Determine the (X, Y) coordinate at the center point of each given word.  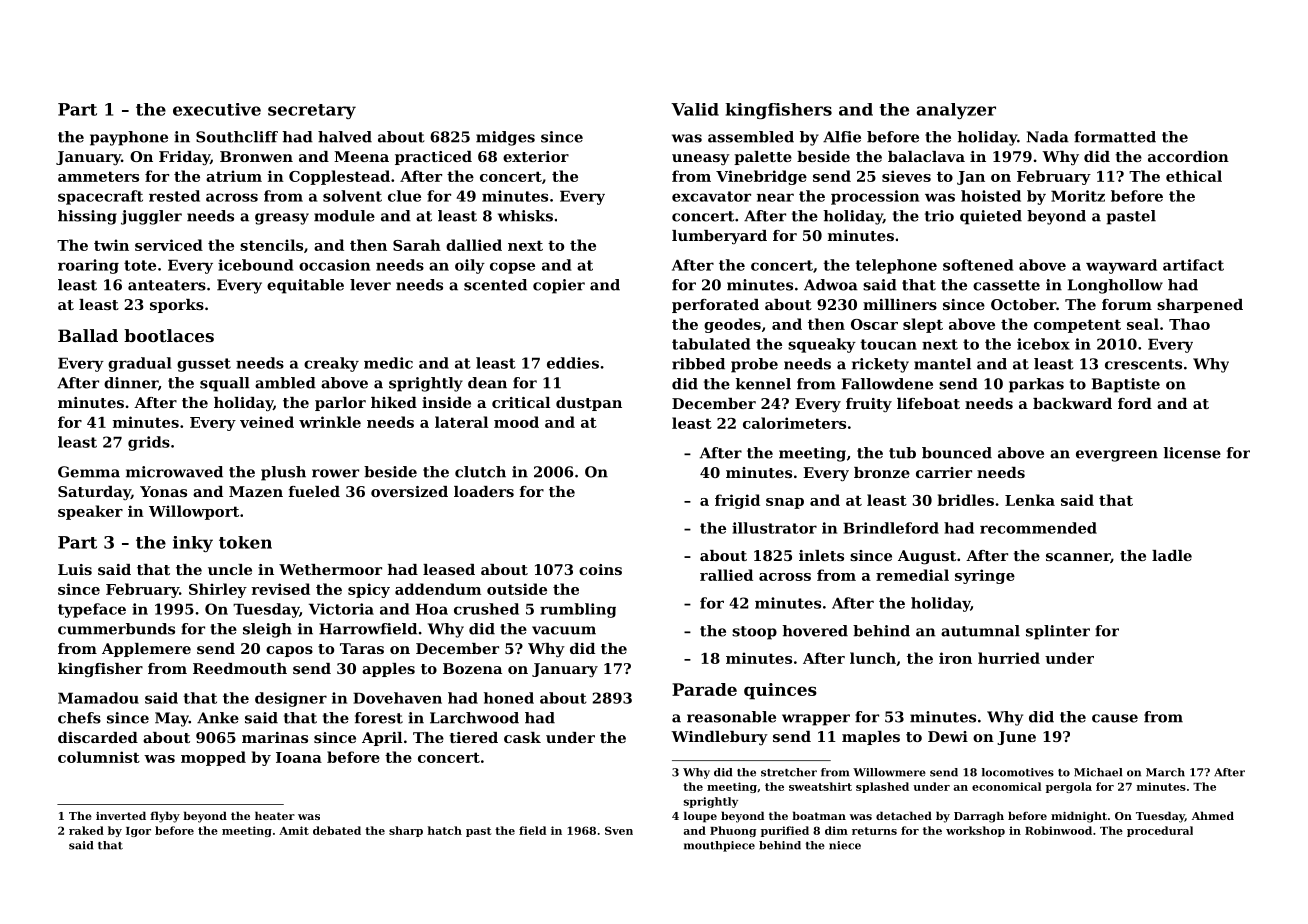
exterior (536, 156)
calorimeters (794, 423)
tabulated (711, 344)
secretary (312, 111)
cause (1115, 718)
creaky (331, 364)
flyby (165, 817)
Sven (619, 830)
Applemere (146, 650)
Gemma (89, 472)
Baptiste (1126, 385)
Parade (704, 689)
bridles (965, 500)
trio (939, 216)
